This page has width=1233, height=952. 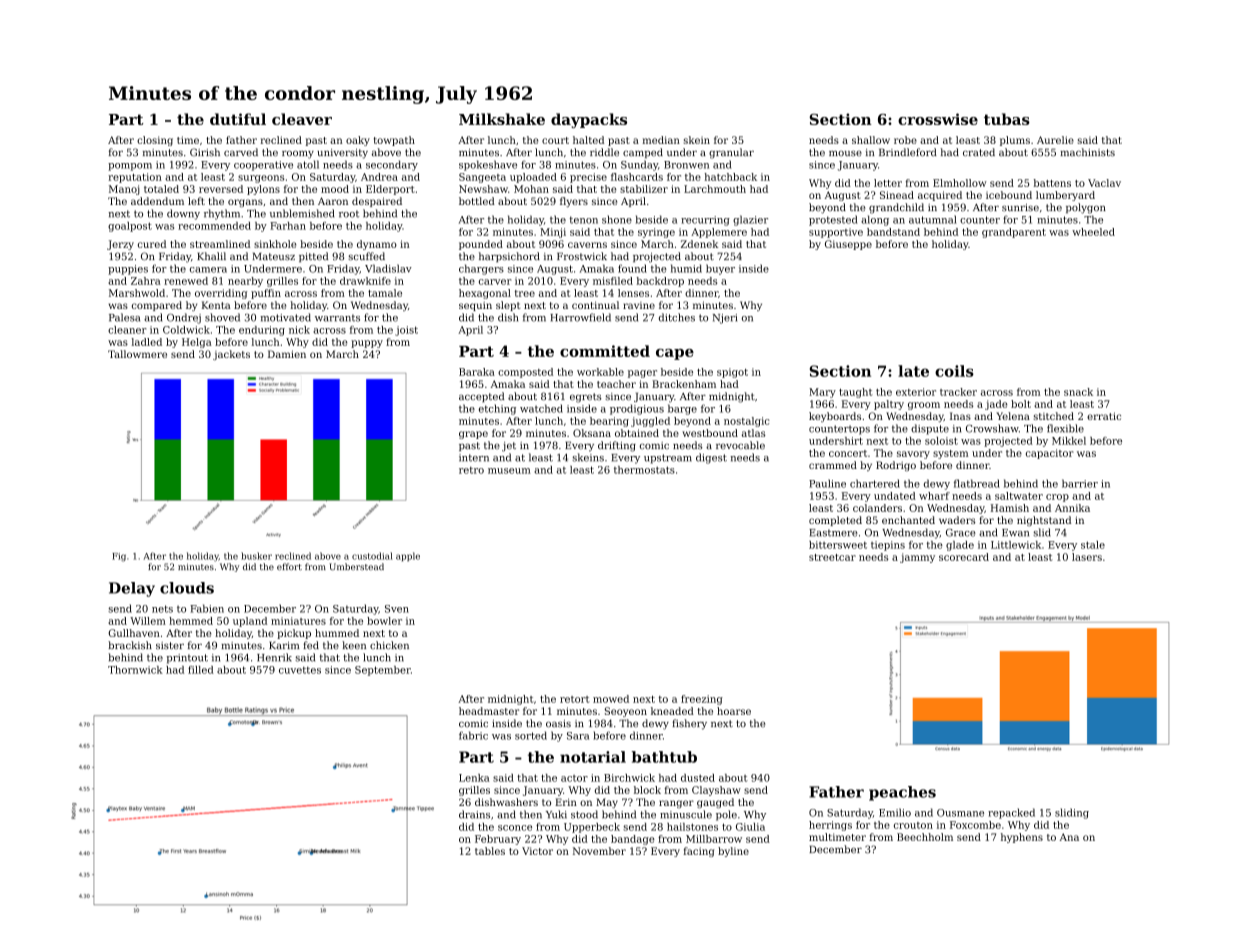 I want to click on Clayshaw, so click(x=716, y=791).
